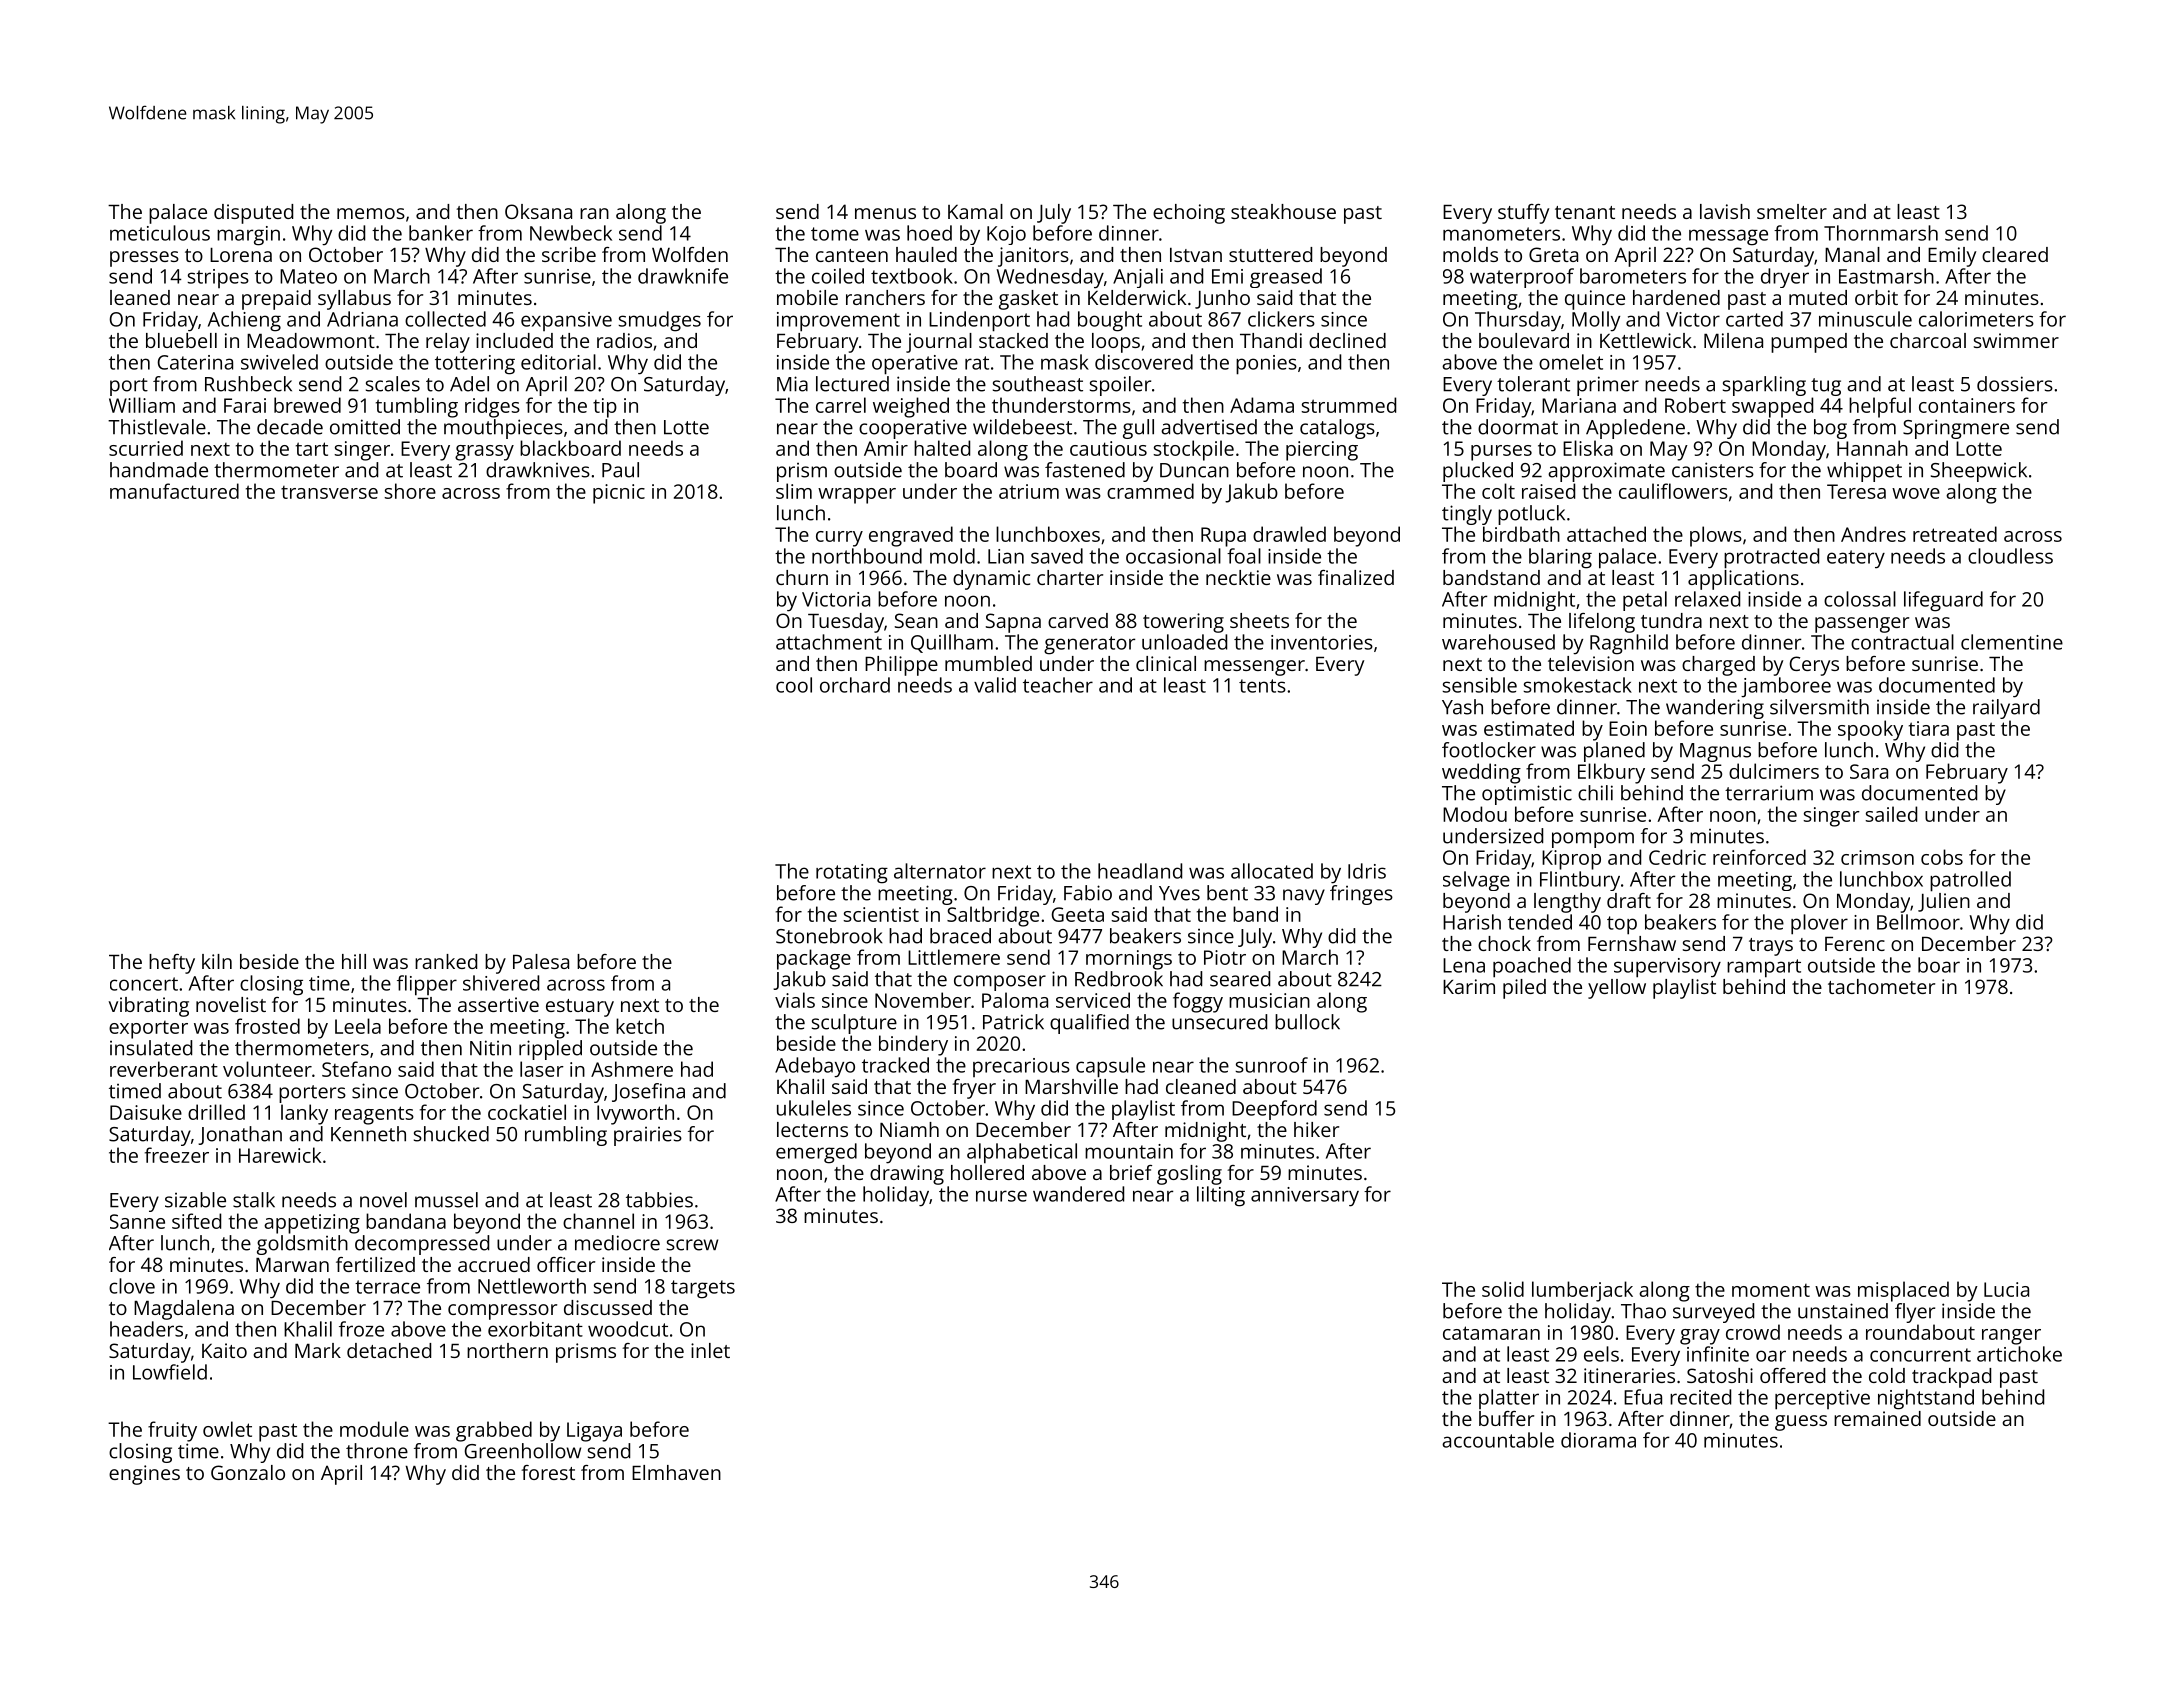 The width and height of the image is (2178, 1683). I want to click on cool, so click(794, 685).
